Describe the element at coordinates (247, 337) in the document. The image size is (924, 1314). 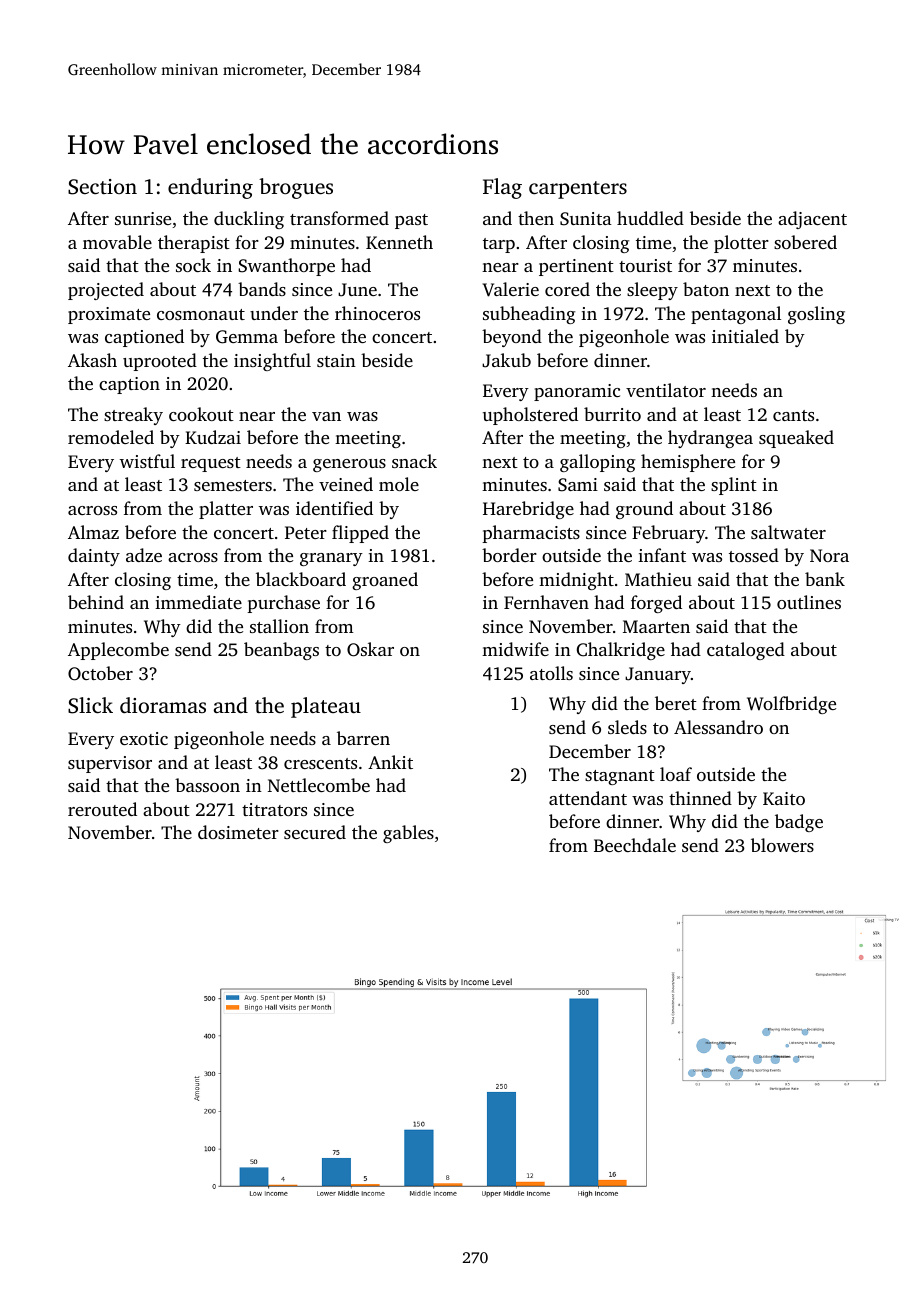
I see `Gemma` at that location.
